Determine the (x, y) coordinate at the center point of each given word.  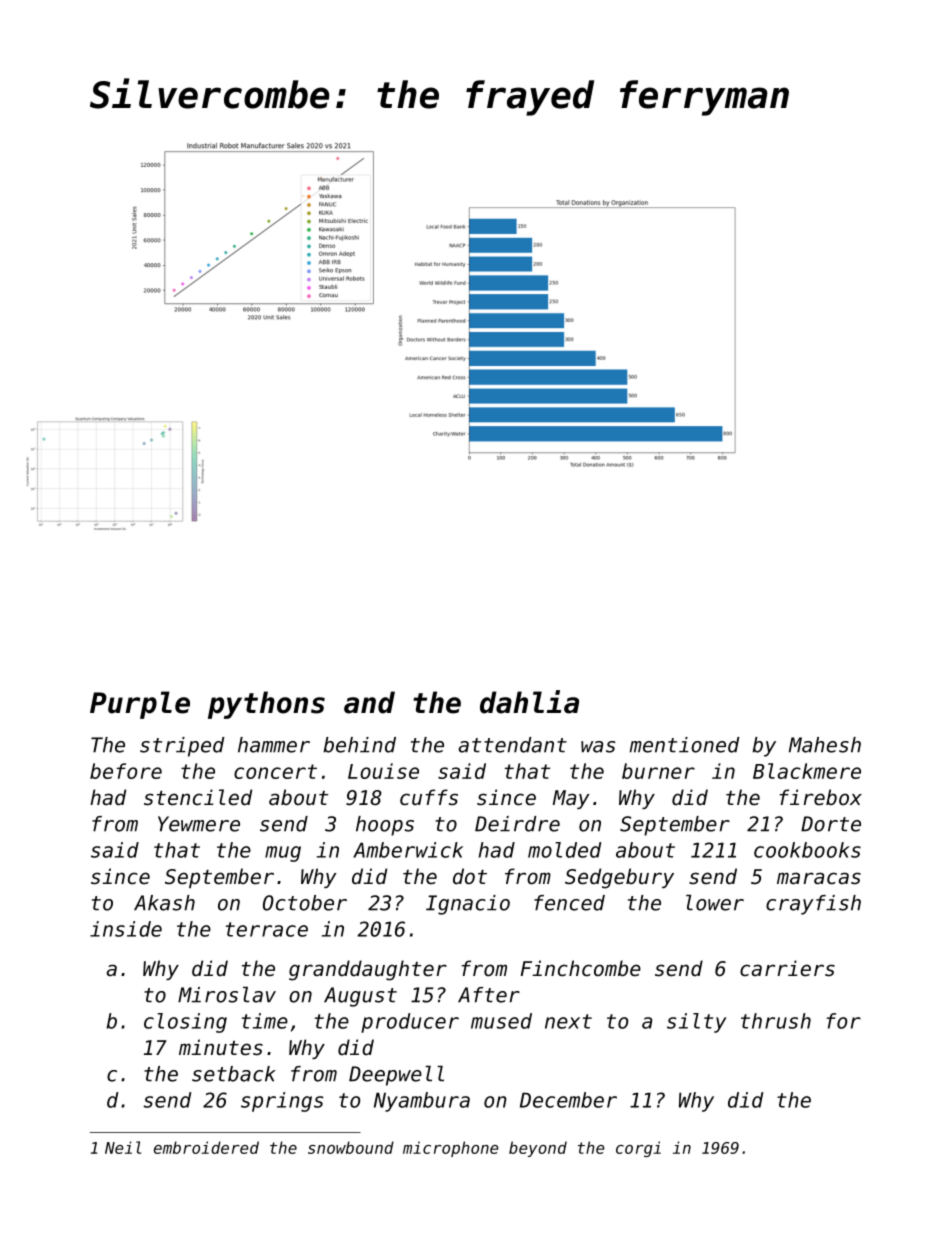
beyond (538, 1149)
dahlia (529, 702)
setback (234, 1074)
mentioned (685, 745)
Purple (140, 705)
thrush (776, 1021)
